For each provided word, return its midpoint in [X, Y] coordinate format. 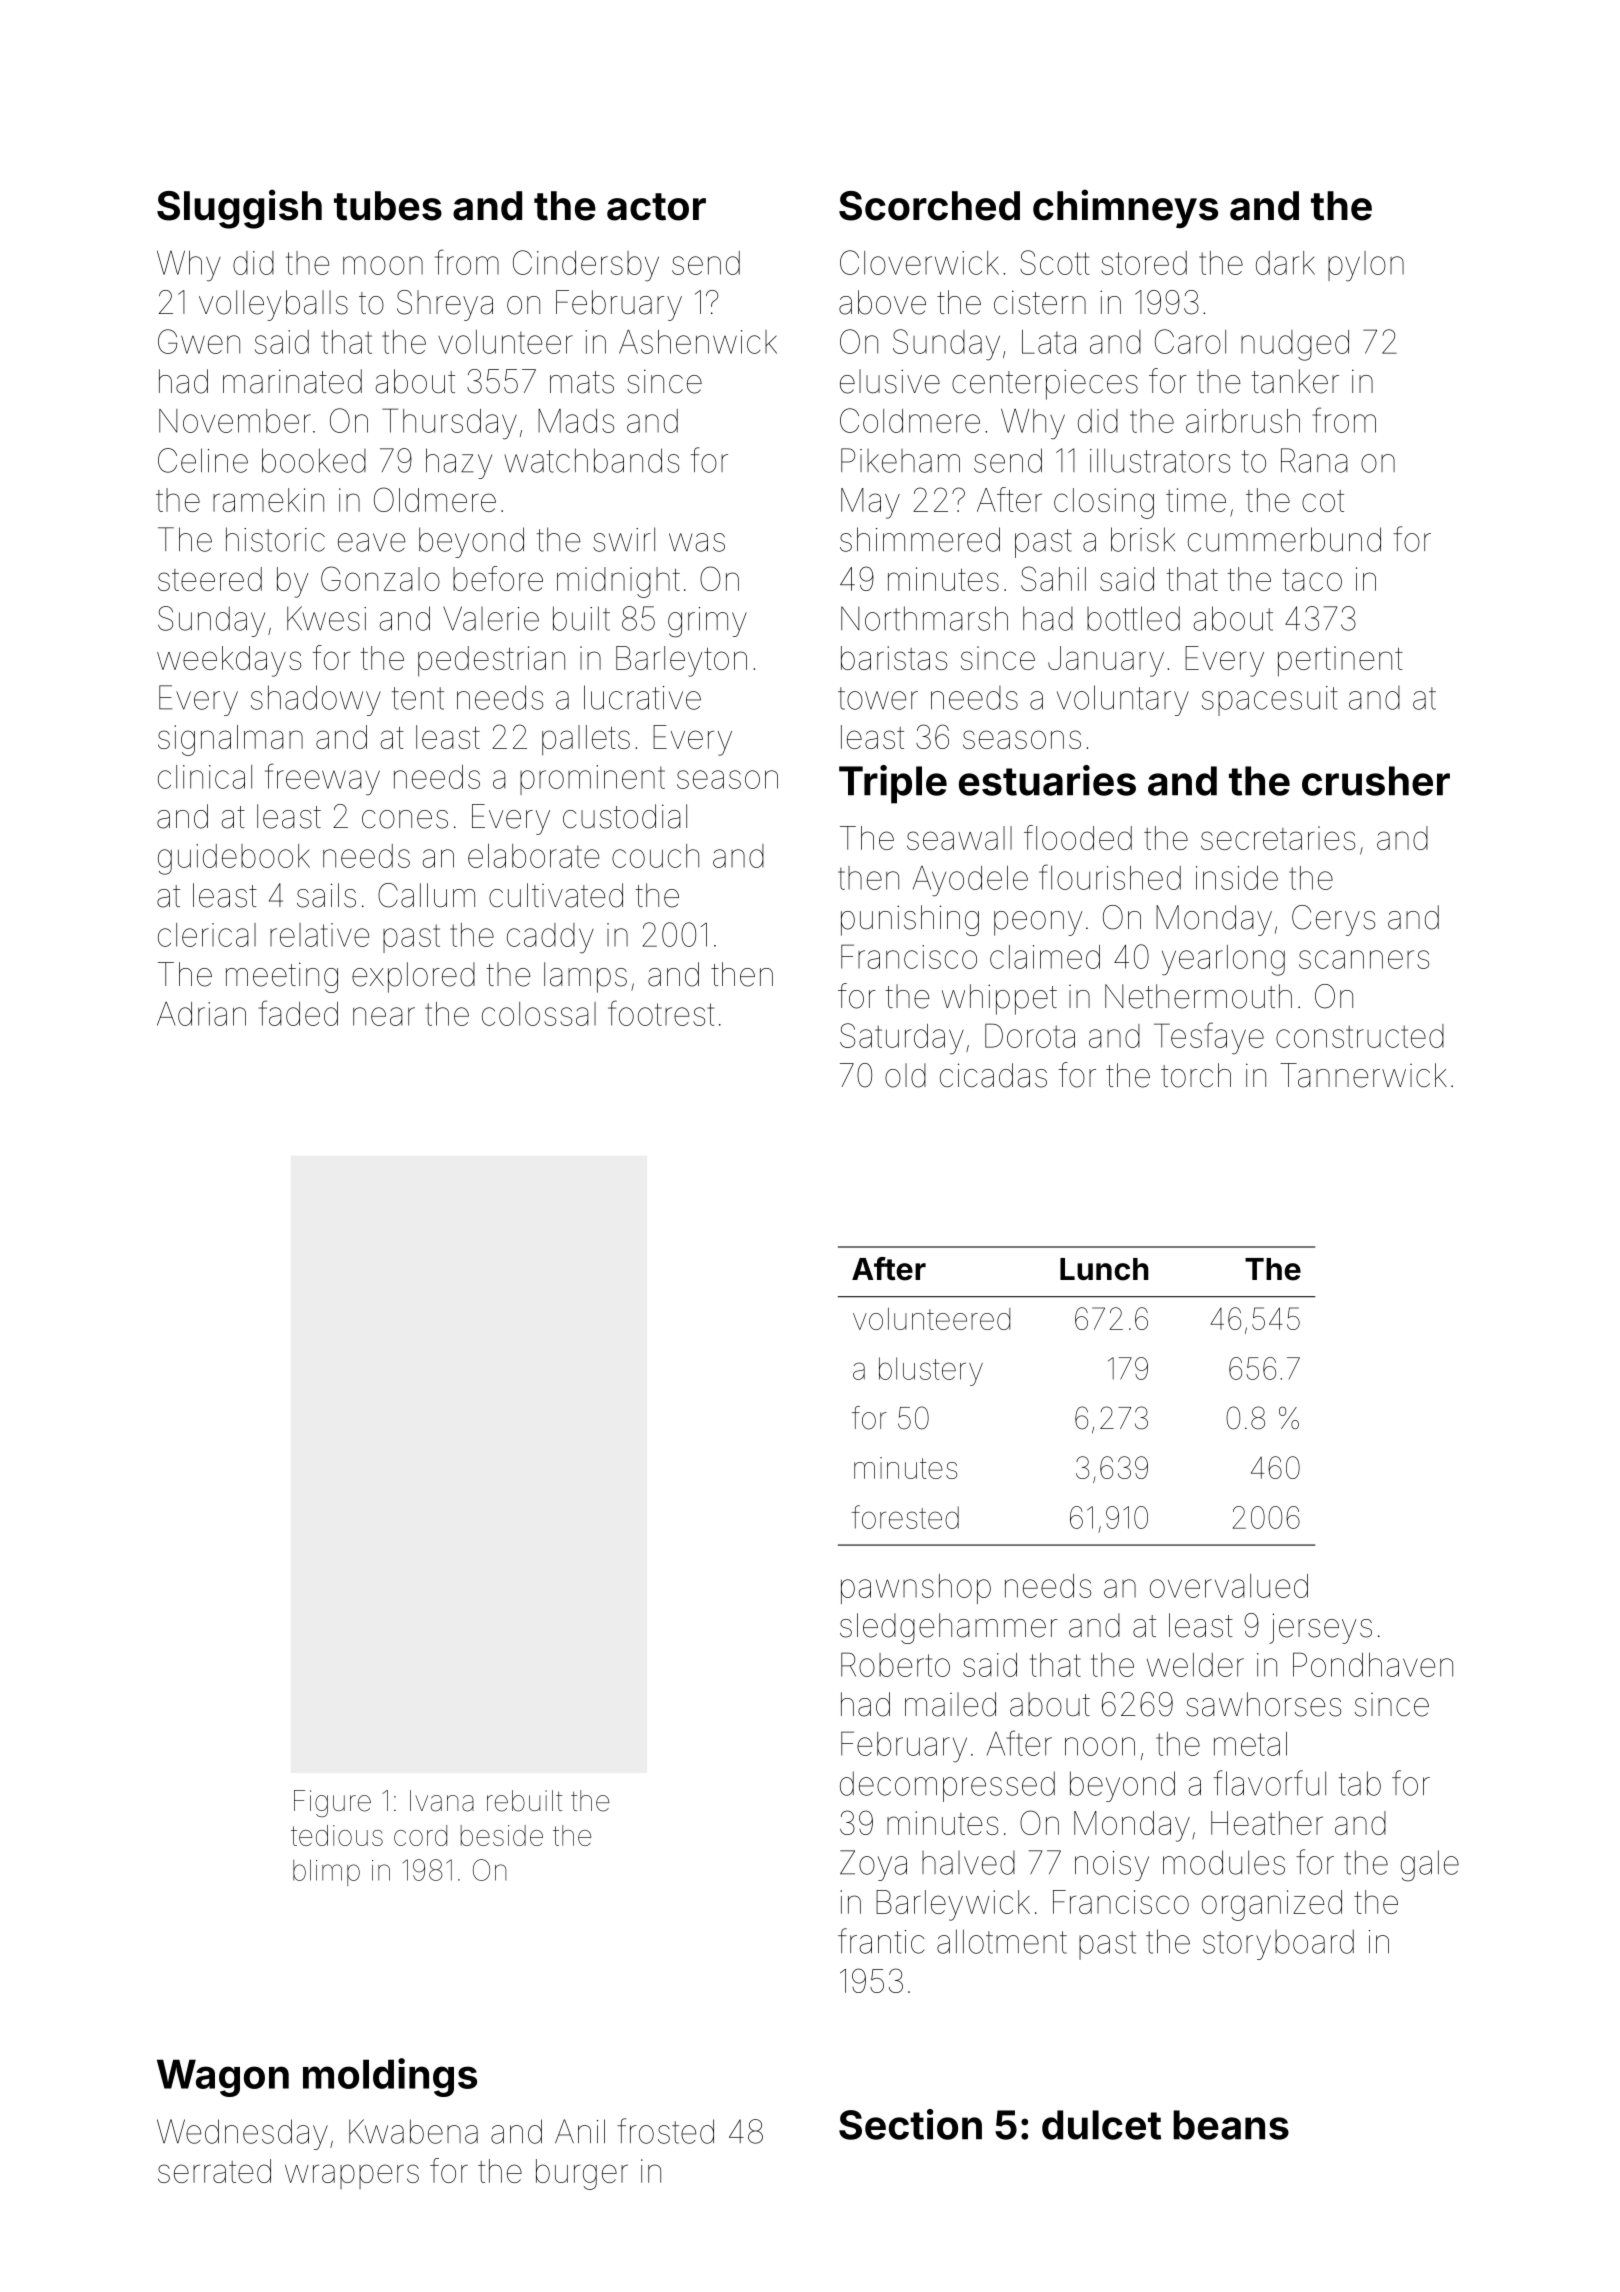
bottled [1133, 618]
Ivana [442, 1801]
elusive [890, 381]
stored [1144, 263]
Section [910, 2124]
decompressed [947, 1786]
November [235, 421]
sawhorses [1263, 1704]
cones [405, 819]
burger [582, 2174]
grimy [707, 622]
